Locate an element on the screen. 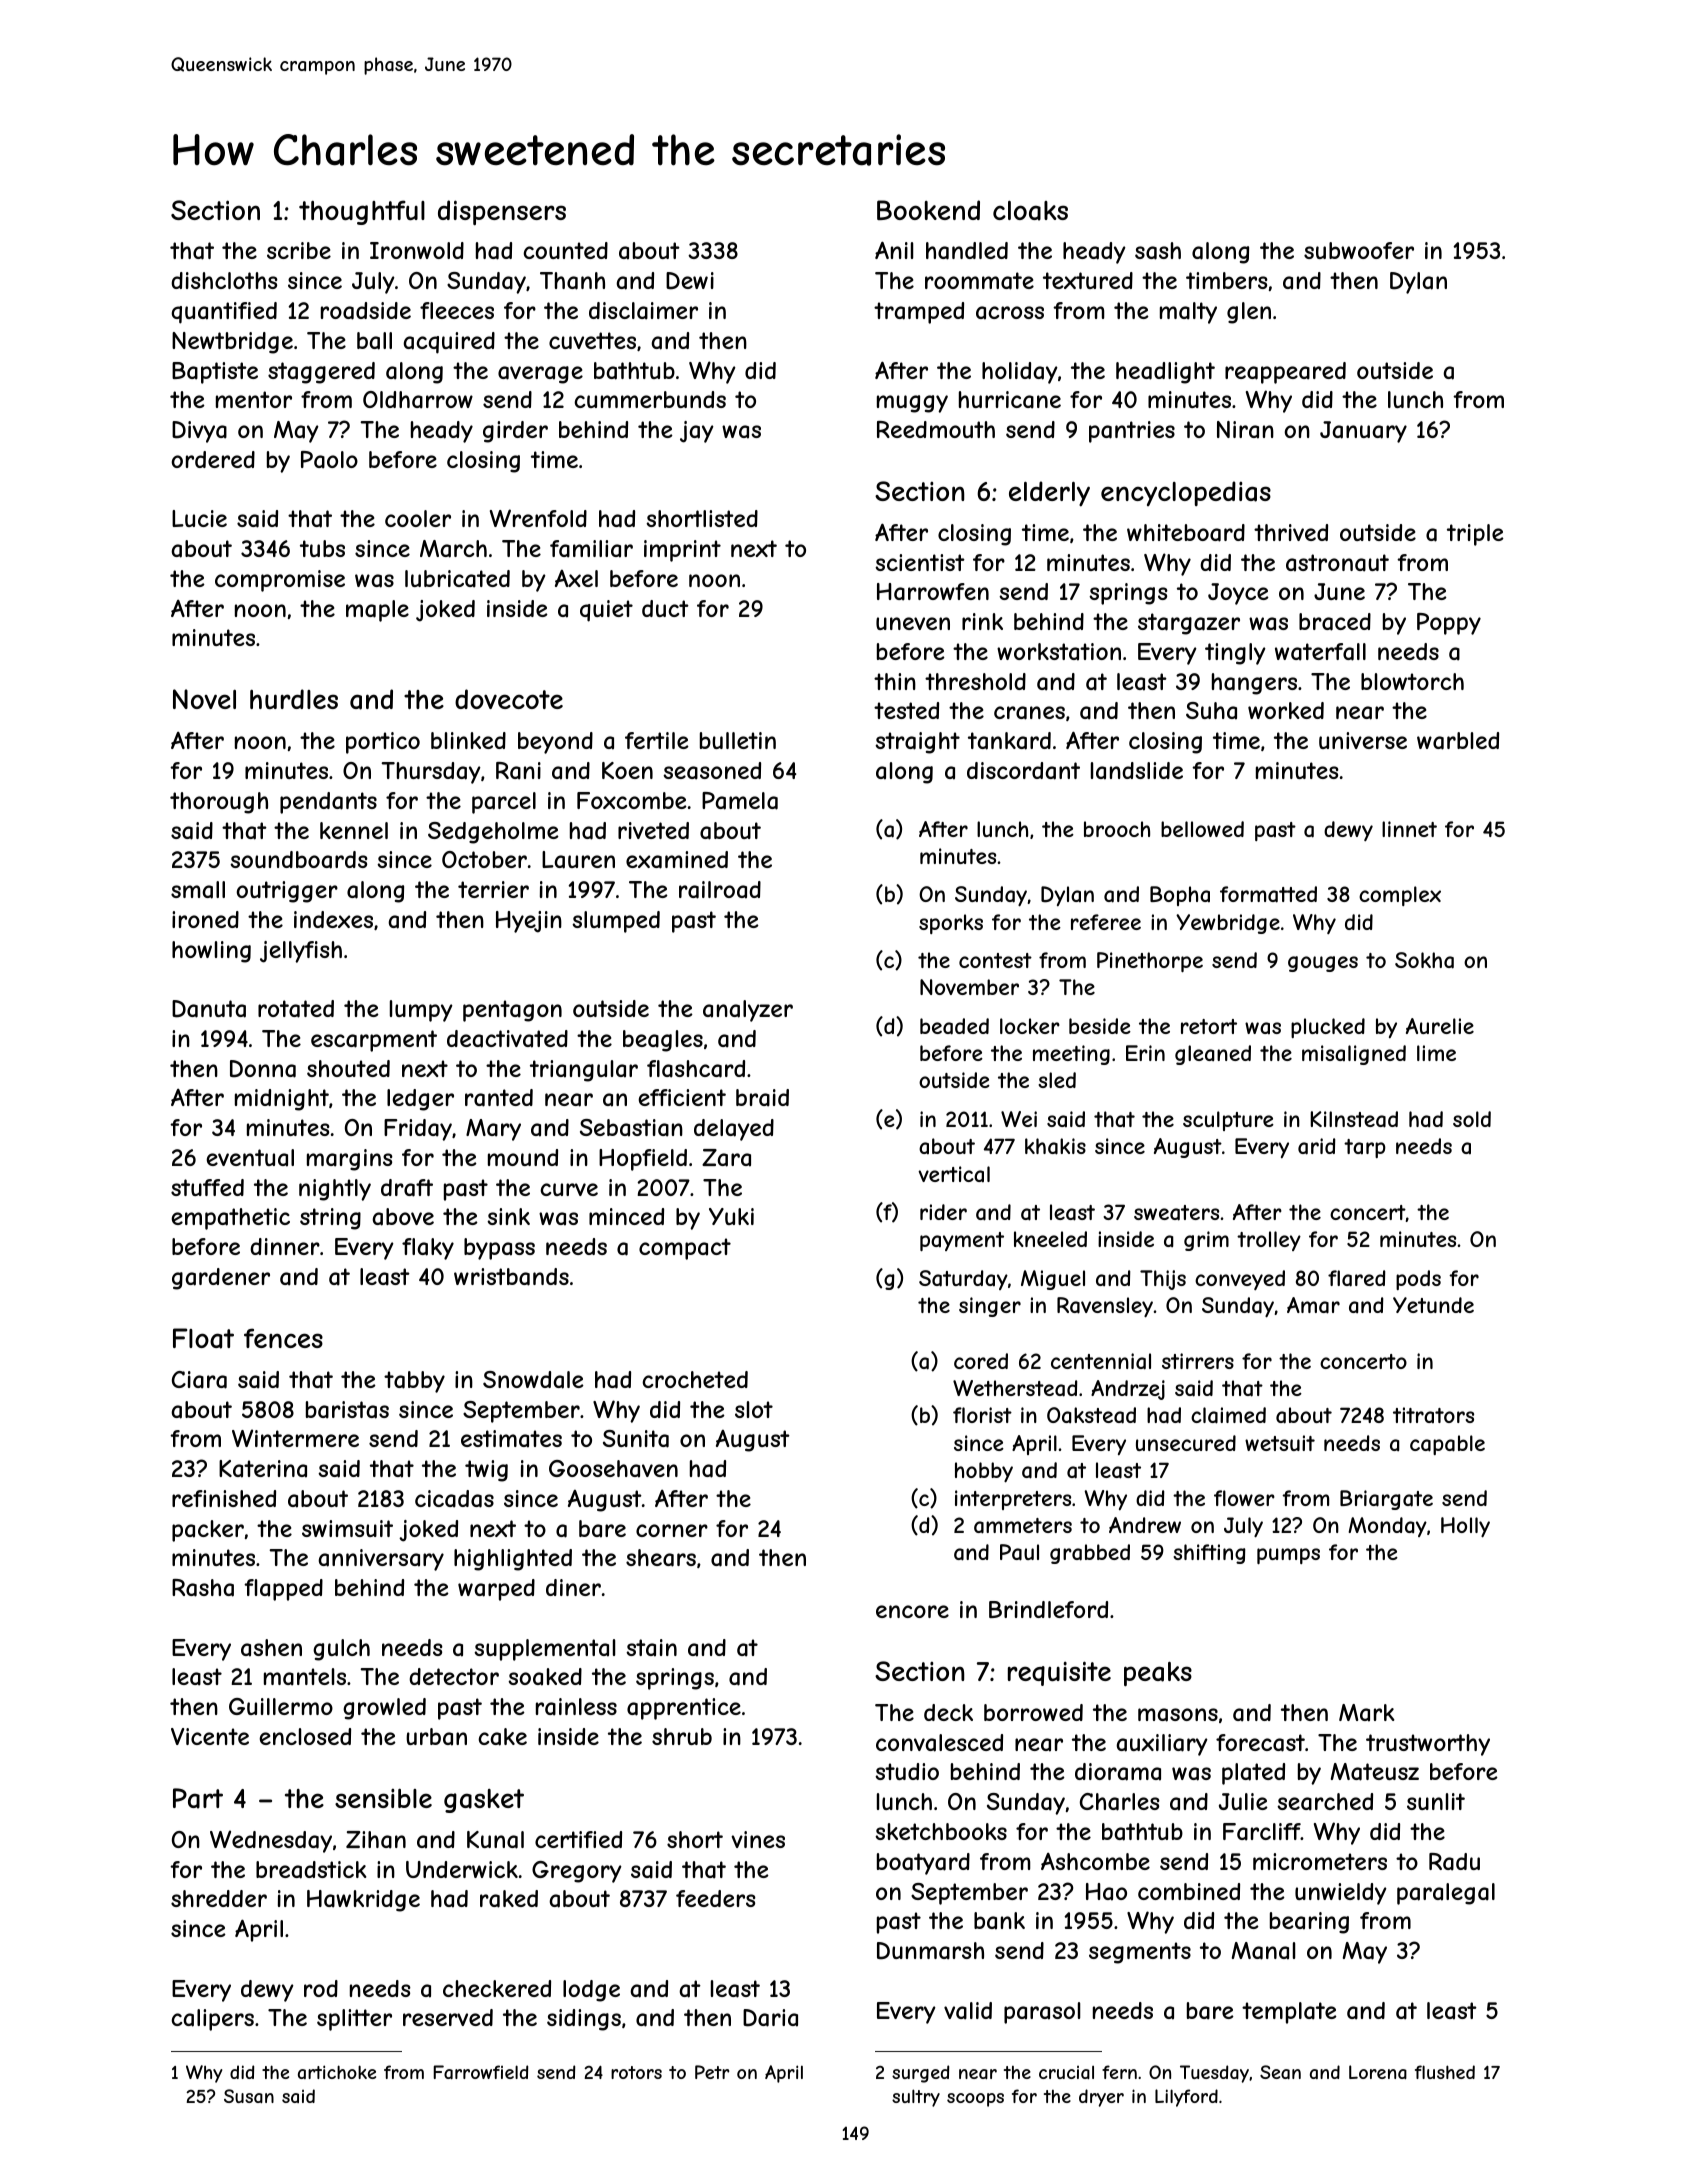  Farrowfield is located at coordinates (480, 2072).
